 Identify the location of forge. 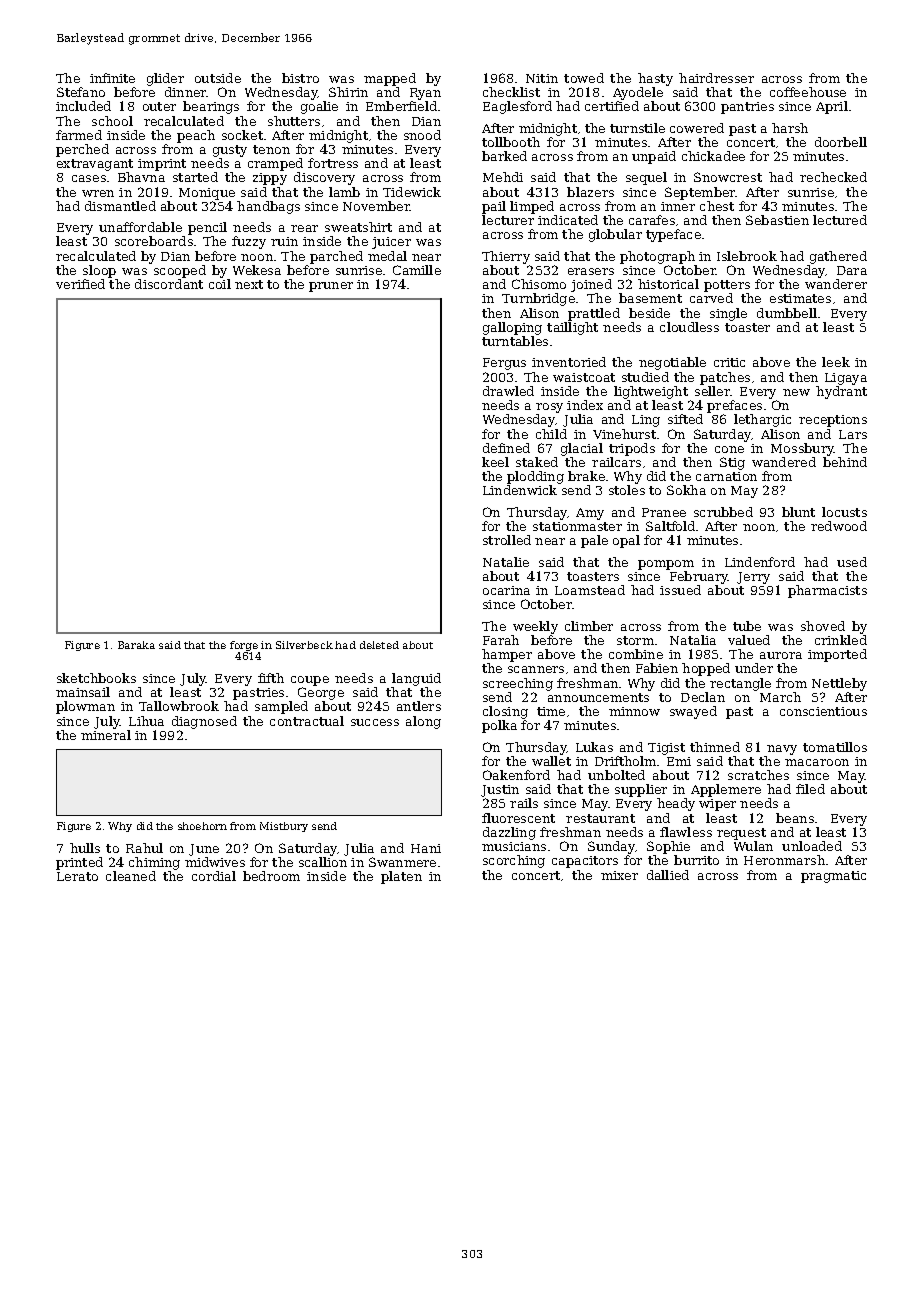
(244, 646).
